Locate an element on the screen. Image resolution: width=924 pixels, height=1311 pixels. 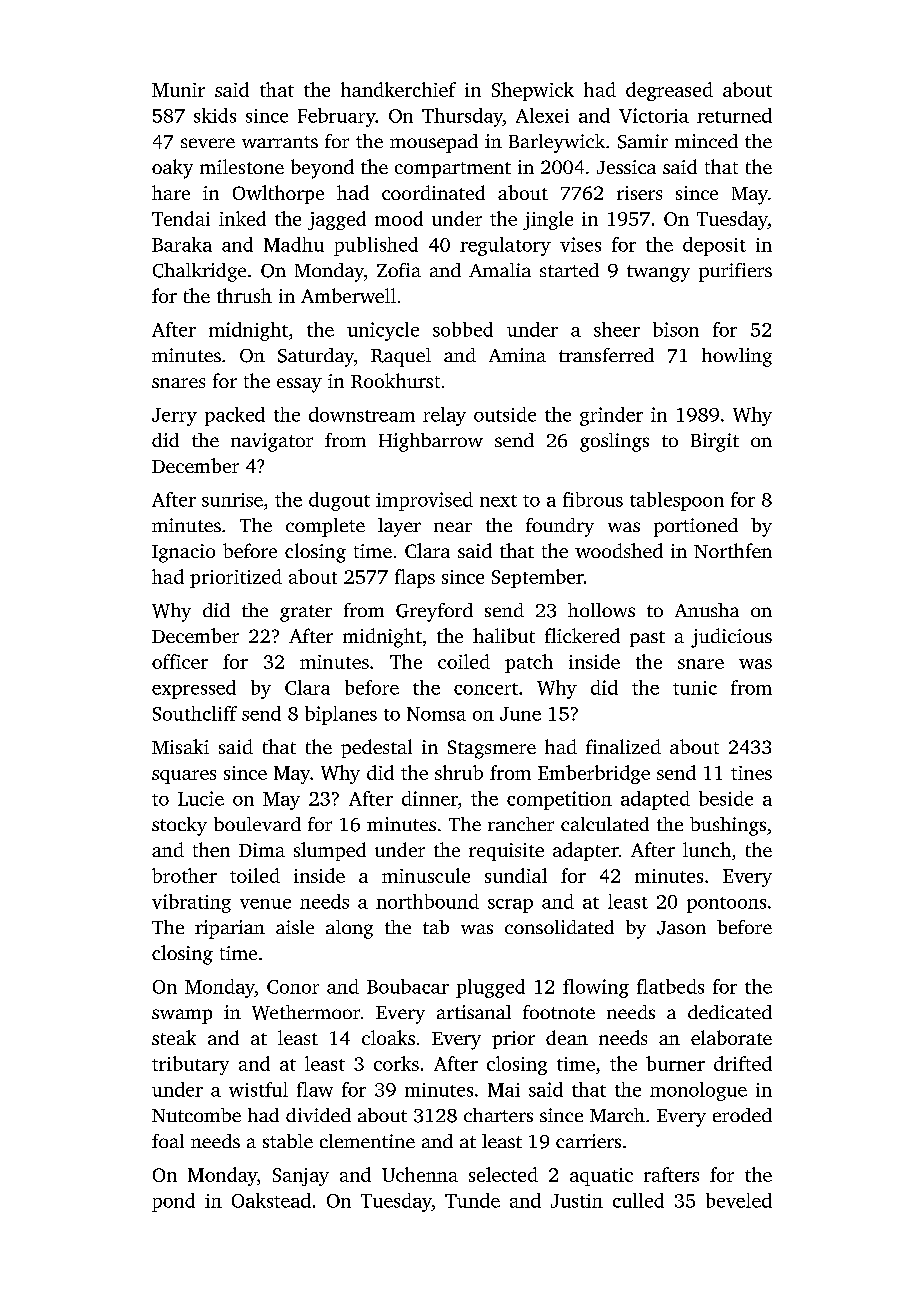
essay is located at coordinates (299, 385).
